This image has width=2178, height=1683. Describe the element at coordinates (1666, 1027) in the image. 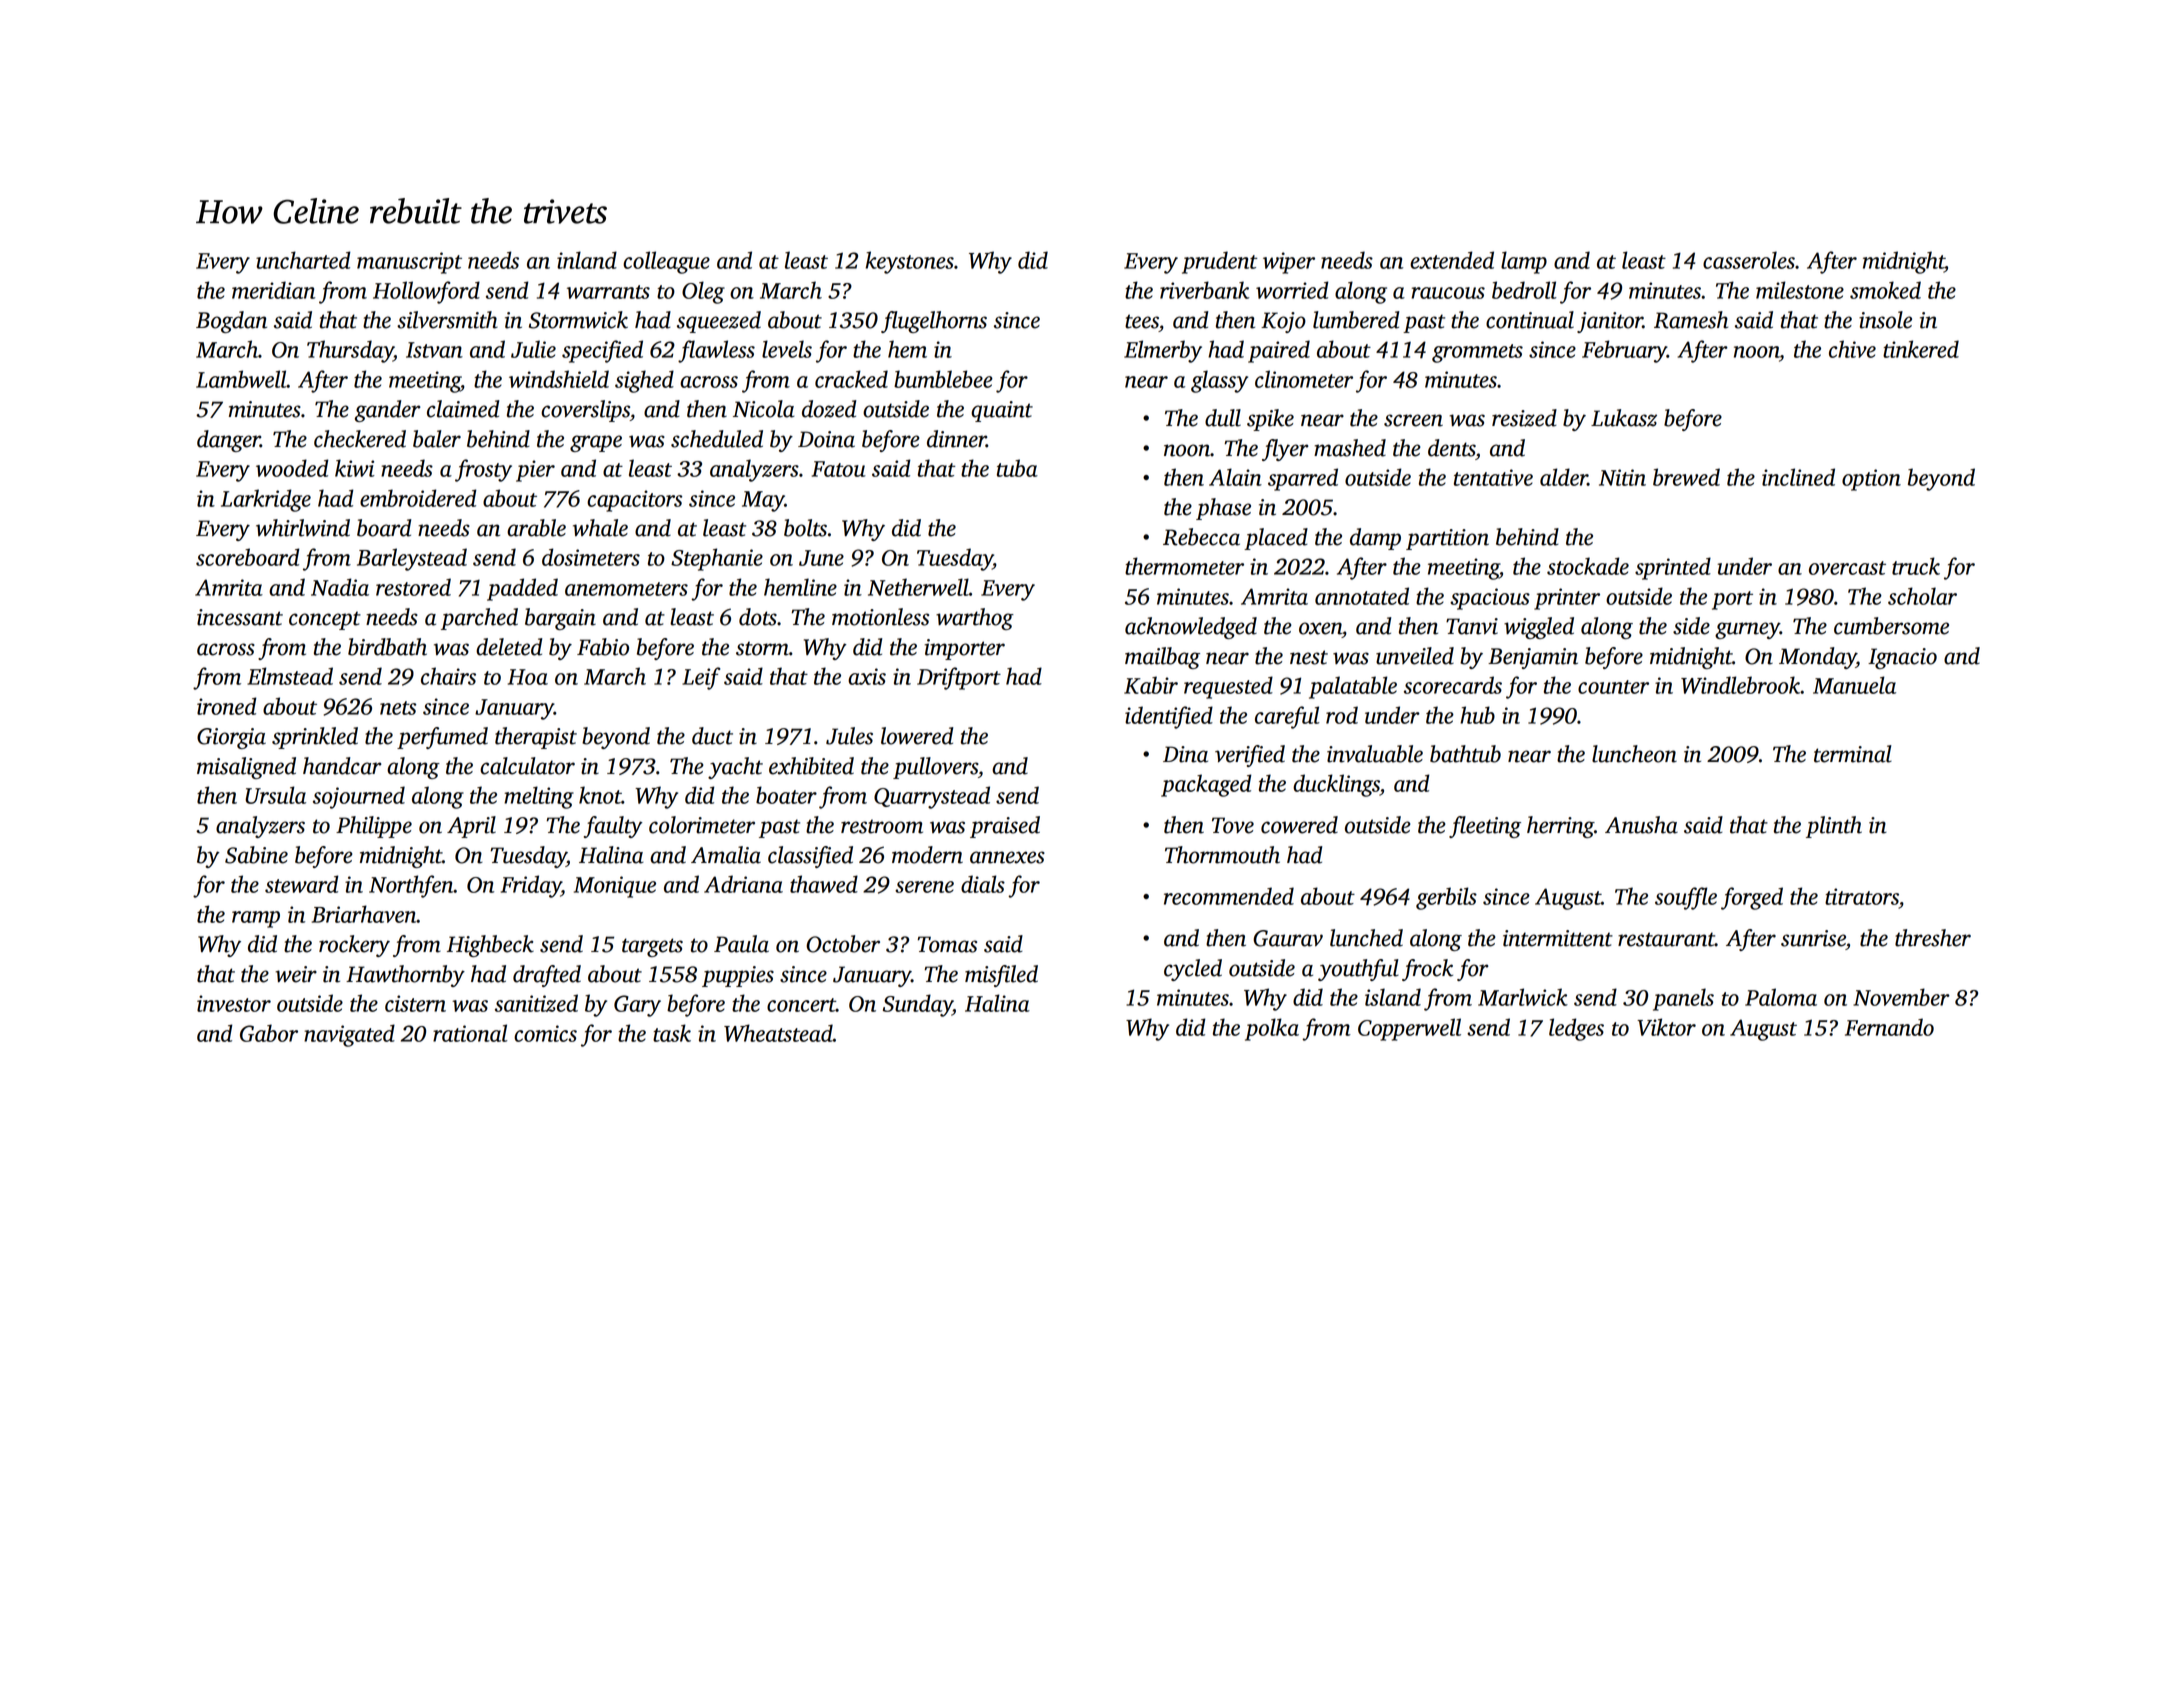

I see `Viktor` at that location.
